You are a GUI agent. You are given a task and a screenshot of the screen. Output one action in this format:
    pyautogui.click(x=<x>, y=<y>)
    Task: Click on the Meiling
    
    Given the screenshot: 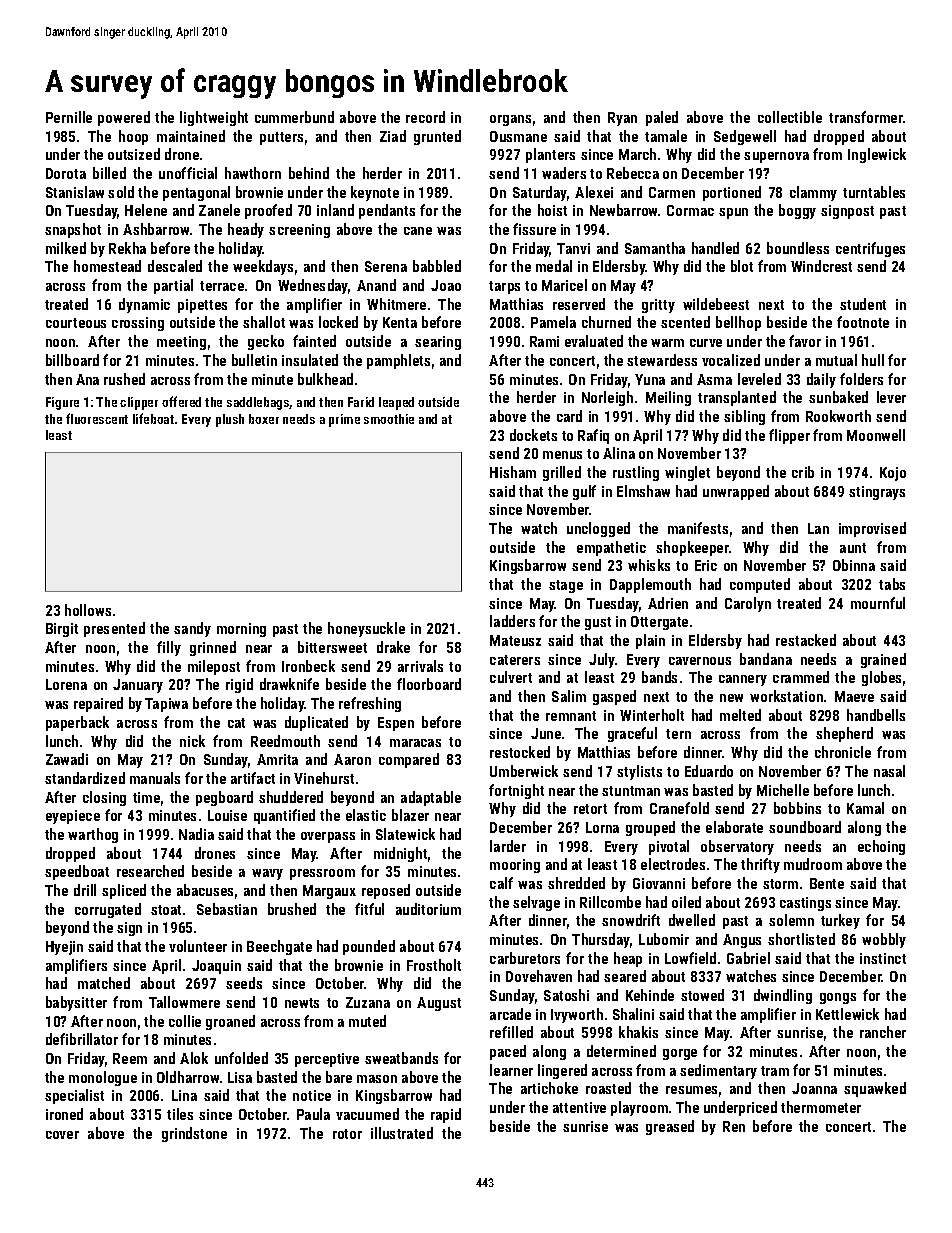 What is the action you would take?
    pyautogui.click(x=668, y=398)
